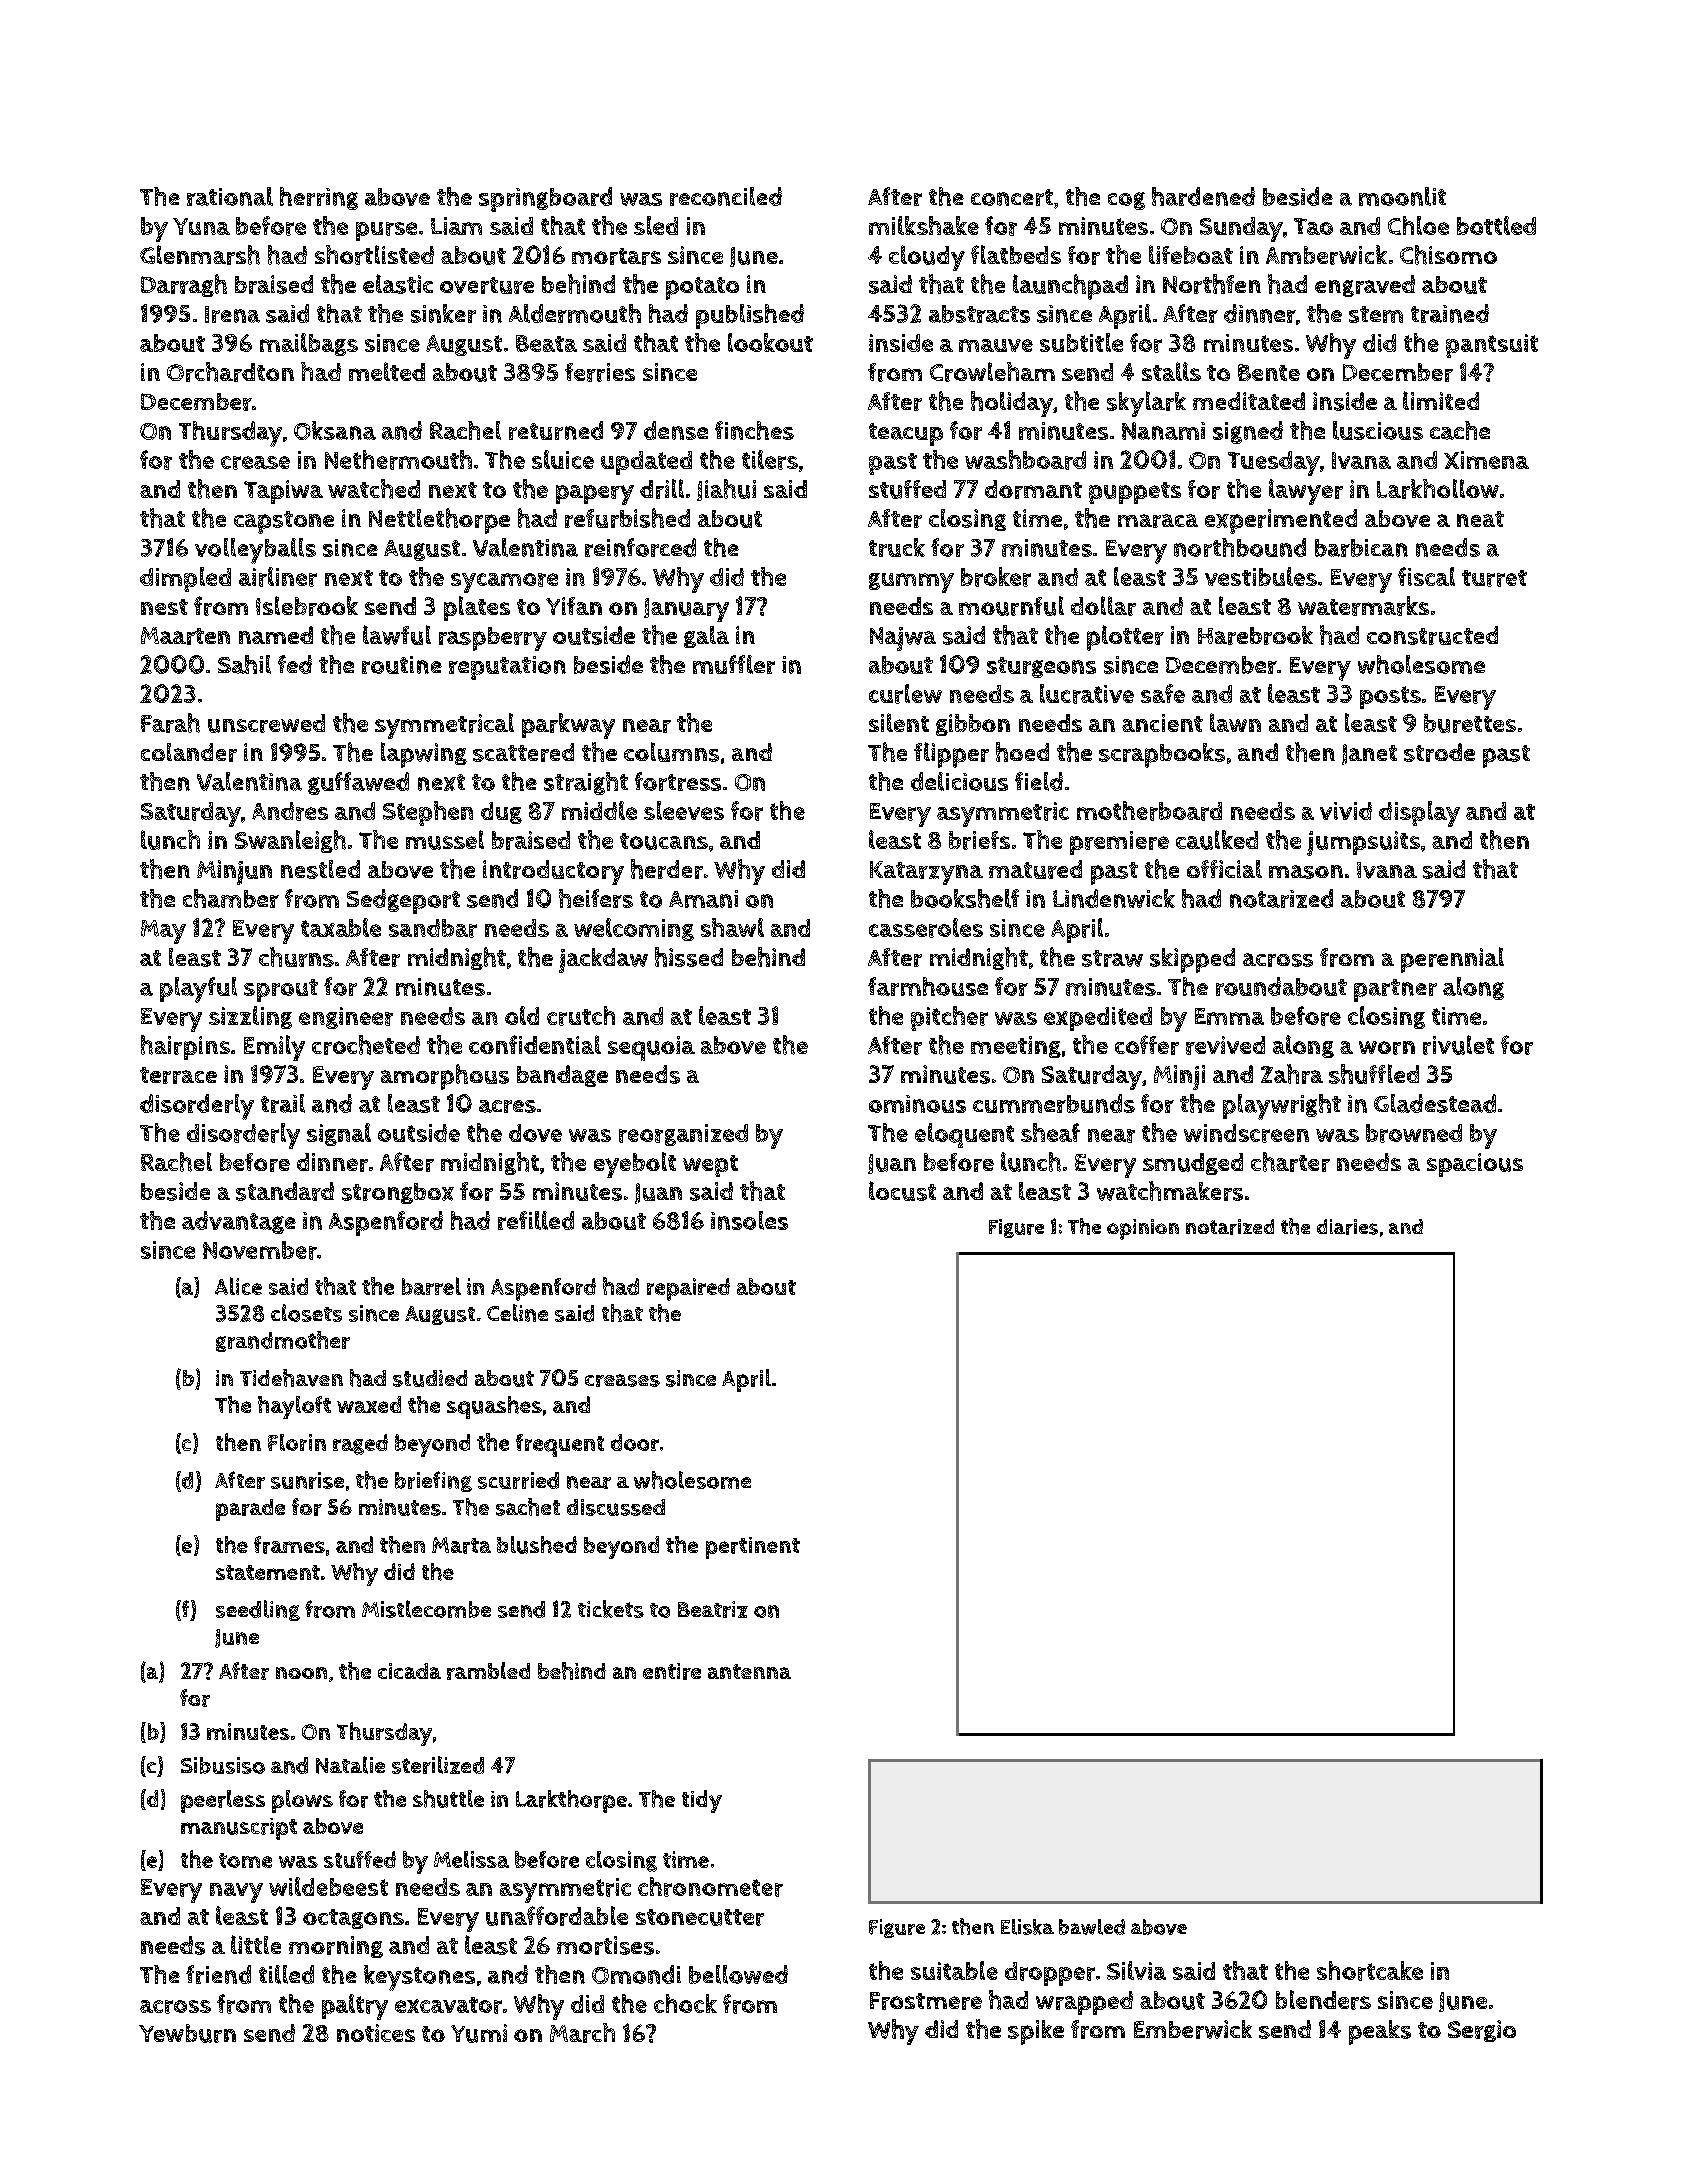 This image has height=2178, width=1683. What do you see at coordinates (1402, 196) in the image?
I see `moonlit` at bounding box center [1402, 196].
